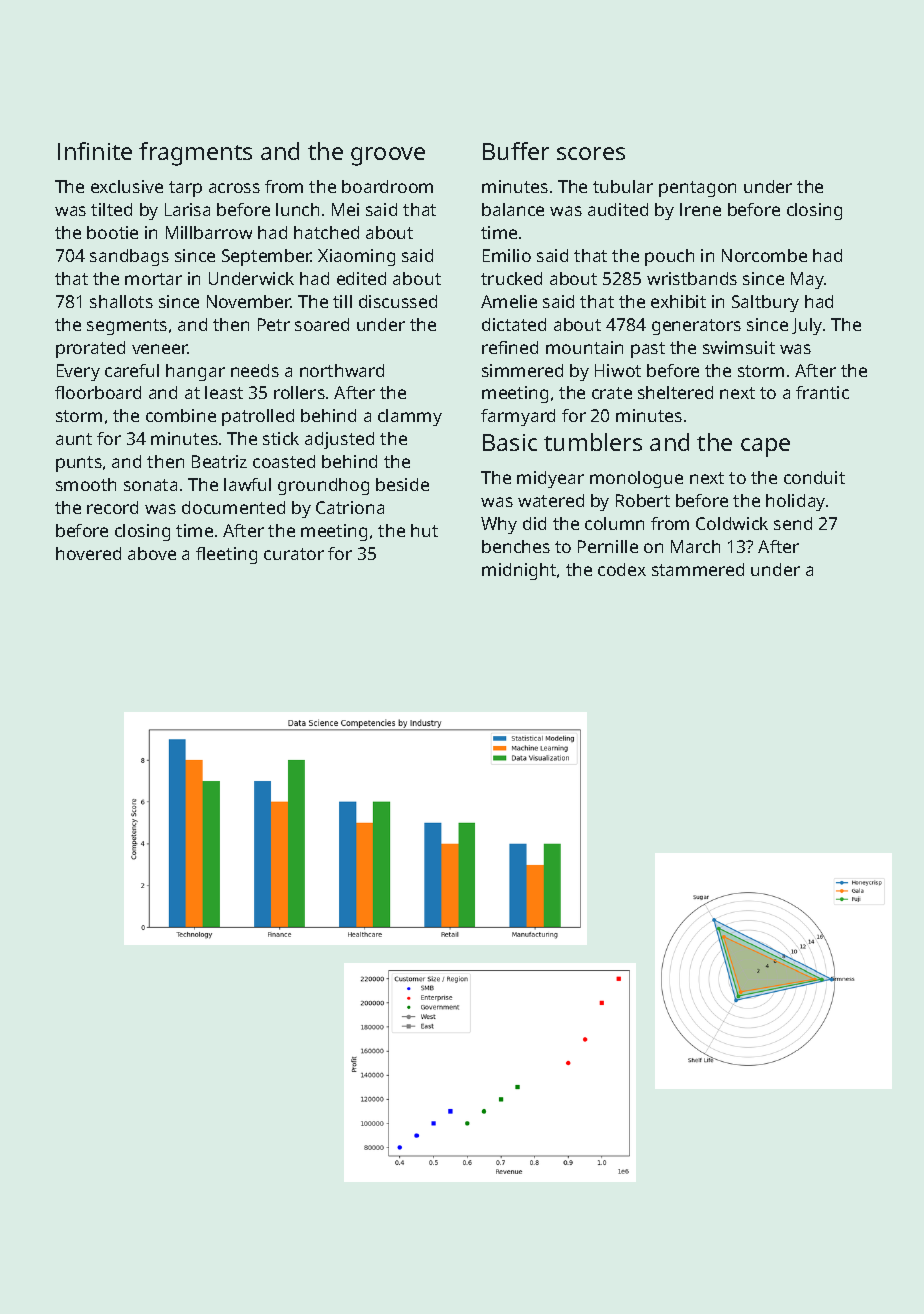  Describe the element at coordinates (88, 553) in the screenshot. I see `hovered` at that location.
